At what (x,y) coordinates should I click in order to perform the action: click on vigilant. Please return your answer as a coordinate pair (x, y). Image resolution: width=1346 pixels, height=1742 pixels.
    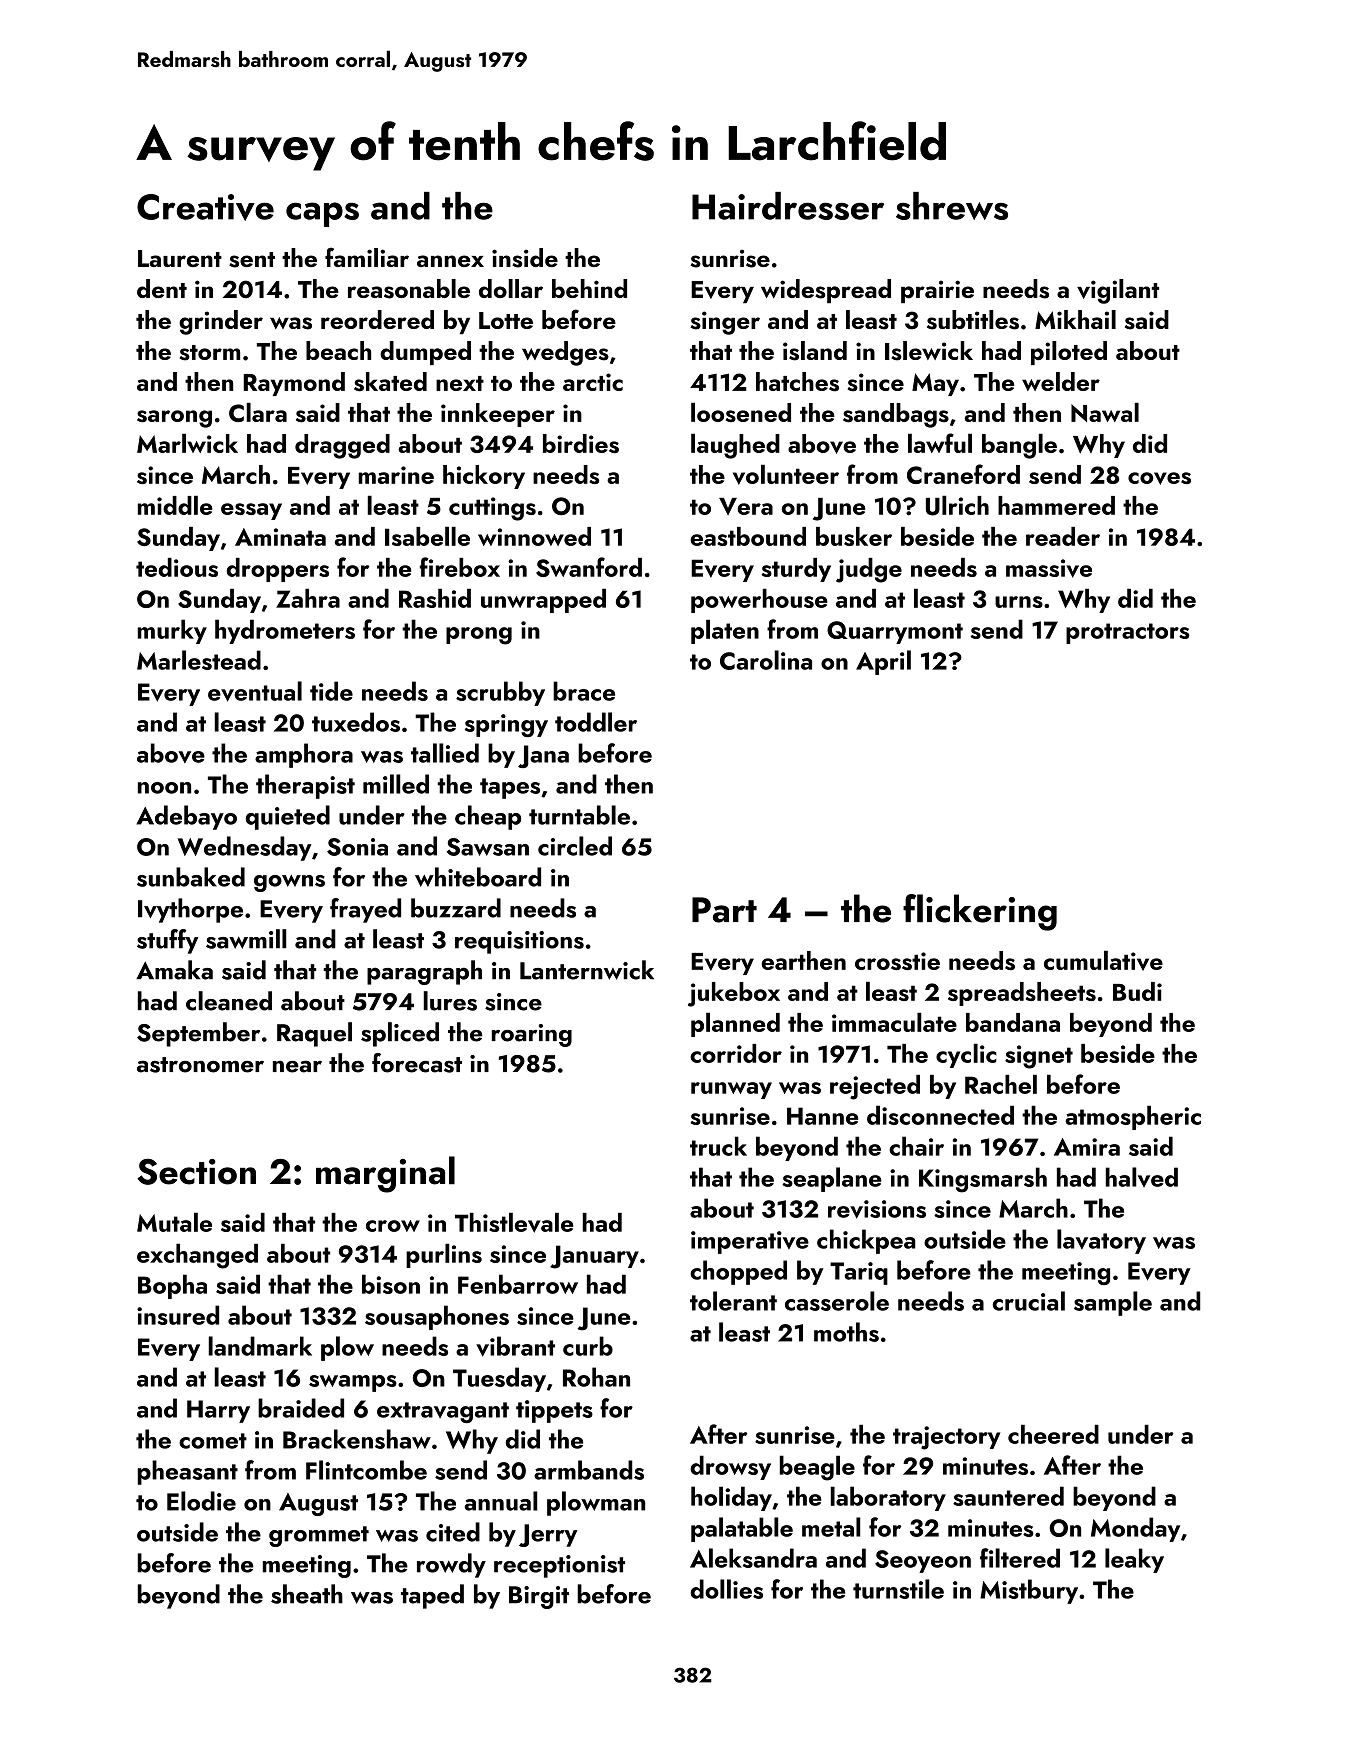
    Looking at the image, I should click on (1118, 291).
